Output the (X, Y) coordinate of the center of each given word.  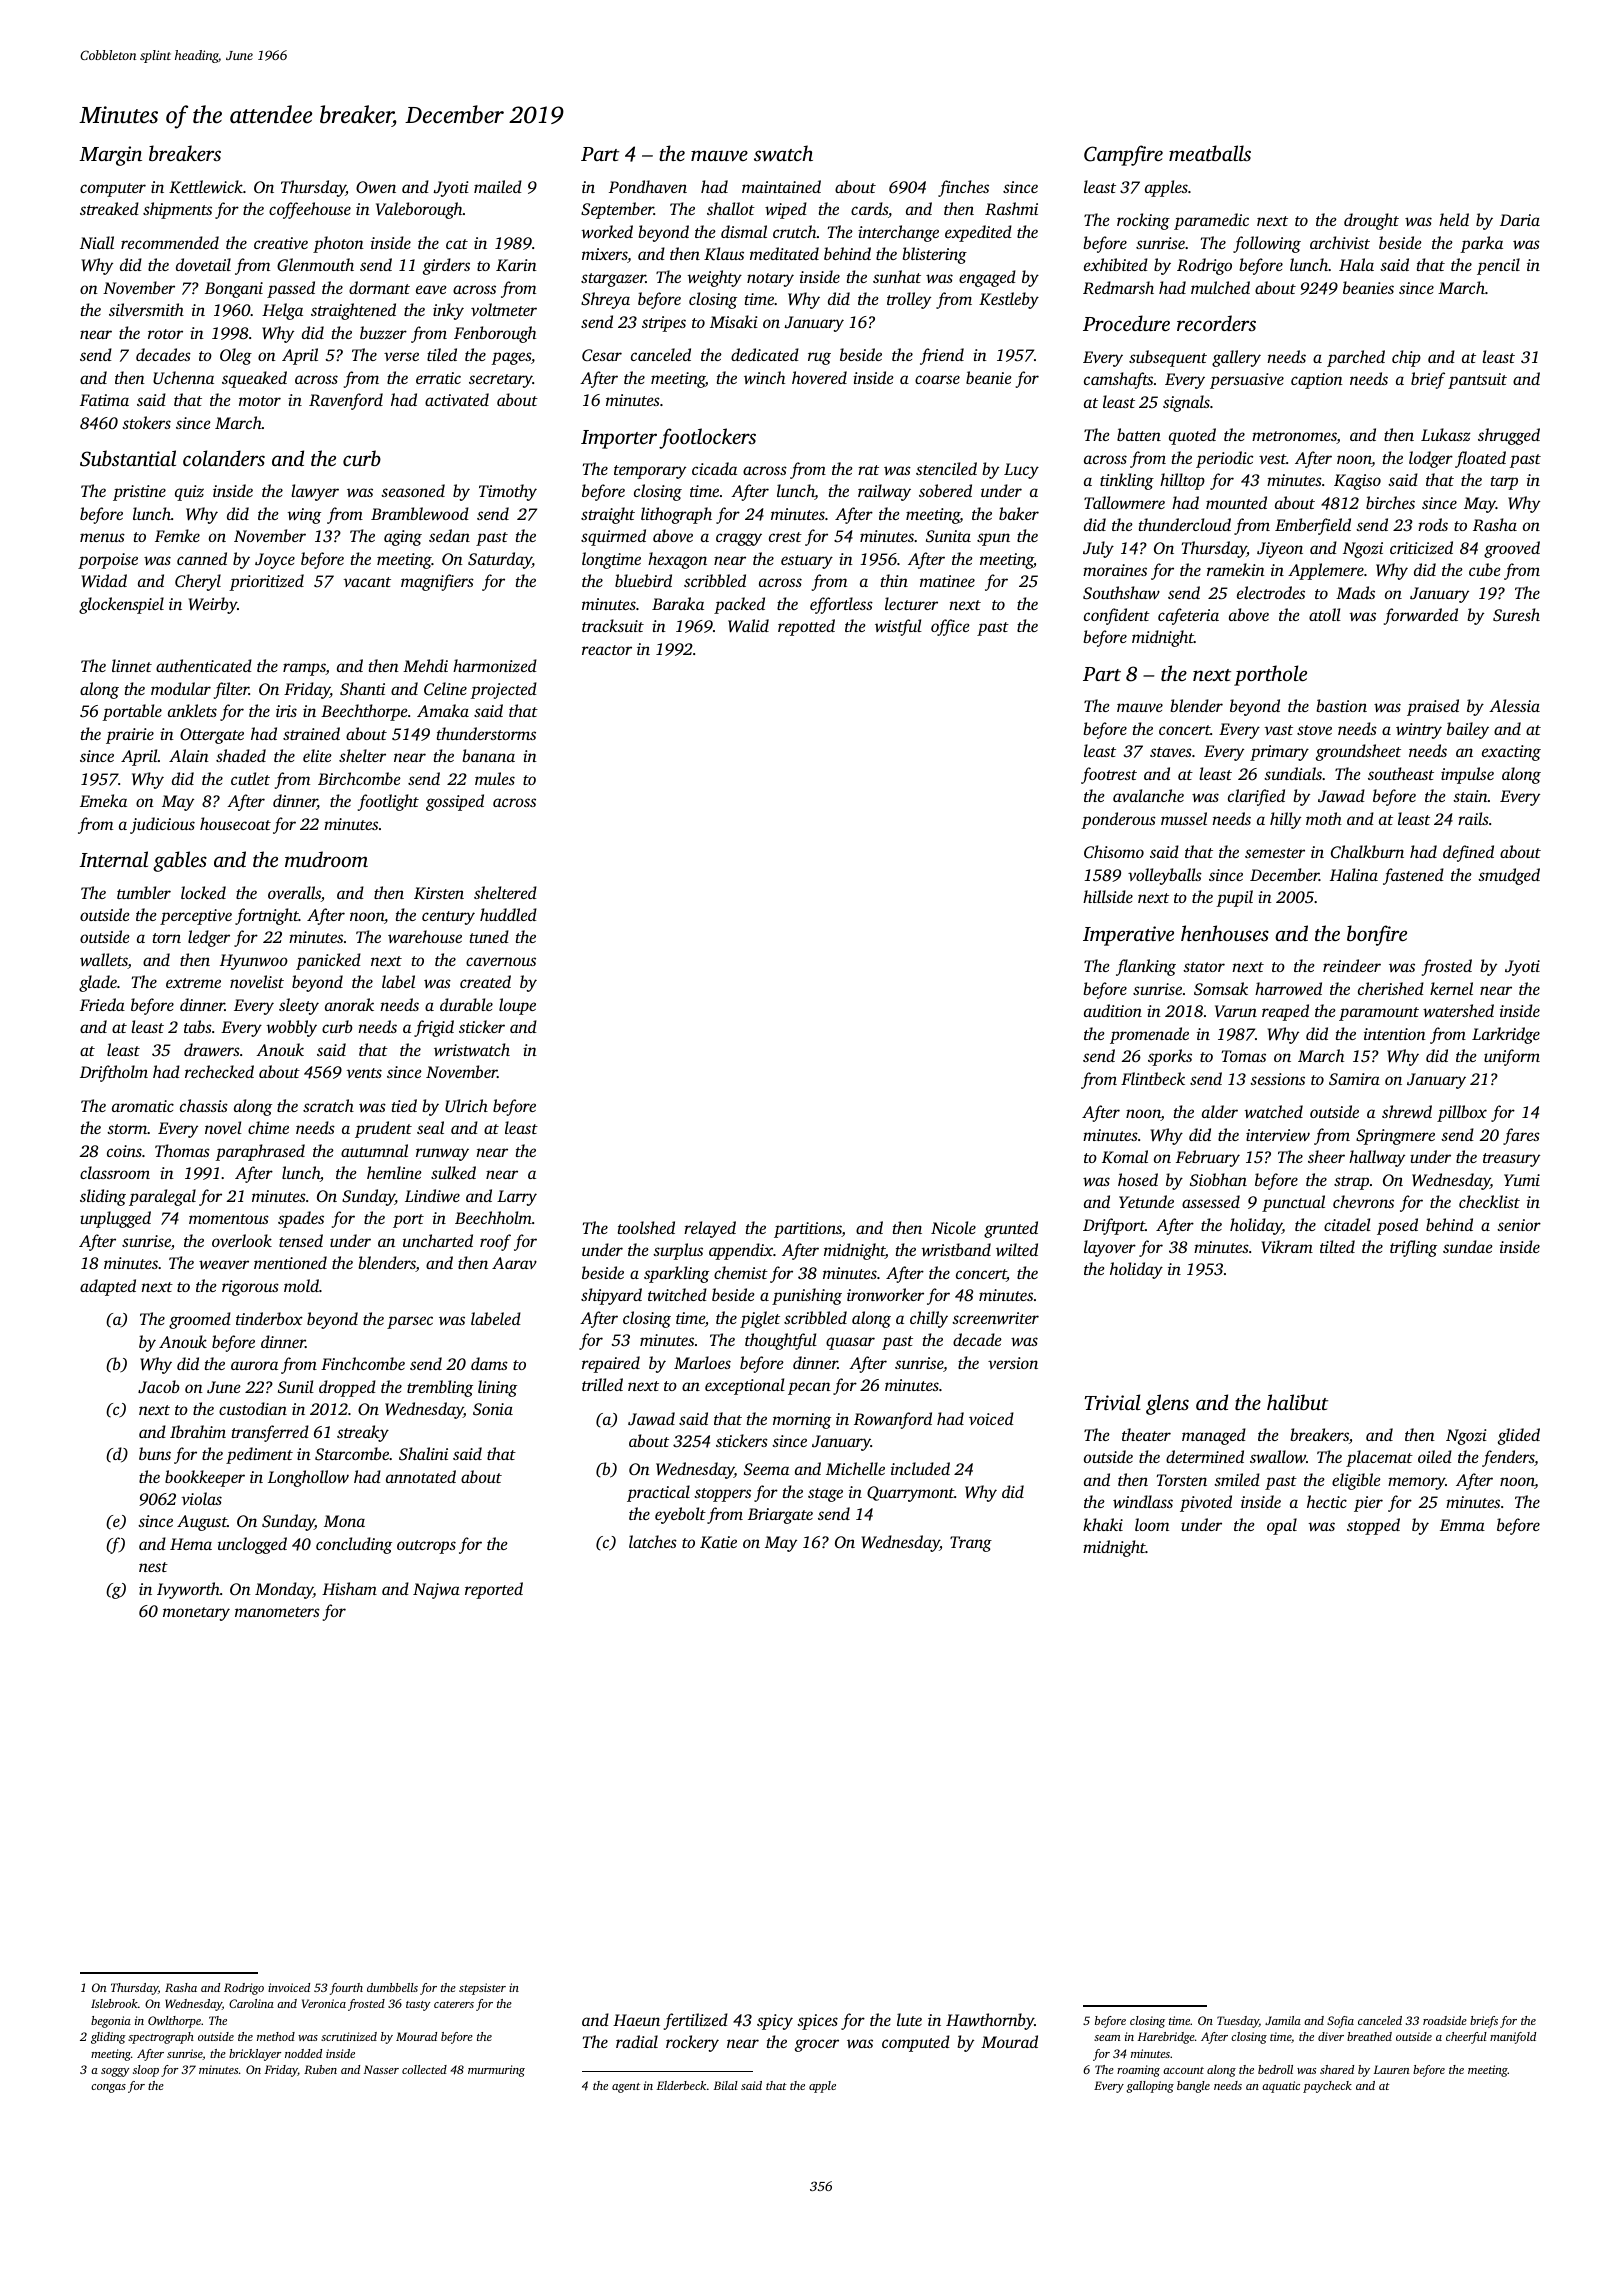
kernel (1451, 988)
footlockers (707, 438)
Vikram (1287, 1247)
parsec (410, 1322)
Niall (97, 242)
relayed (710, 1229)
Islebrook (114, 2003)
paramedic (1211, 221)
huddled (508, 914)
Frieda (102, 1004)
